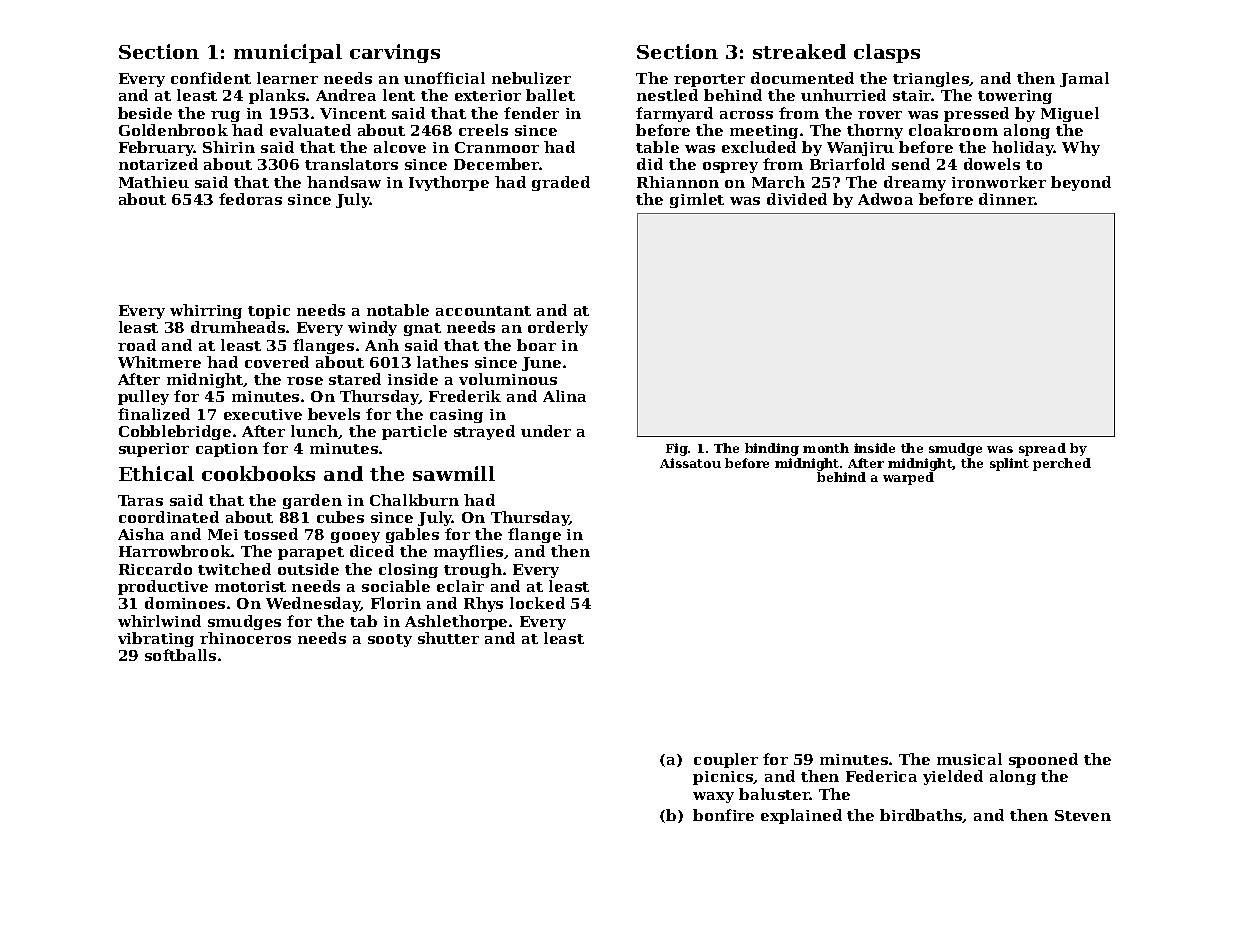 The width and height of the screenshot is (1233, 952). Describe the element at coordinates (908, 478) in the screenshot. I see `warped` at that location.
